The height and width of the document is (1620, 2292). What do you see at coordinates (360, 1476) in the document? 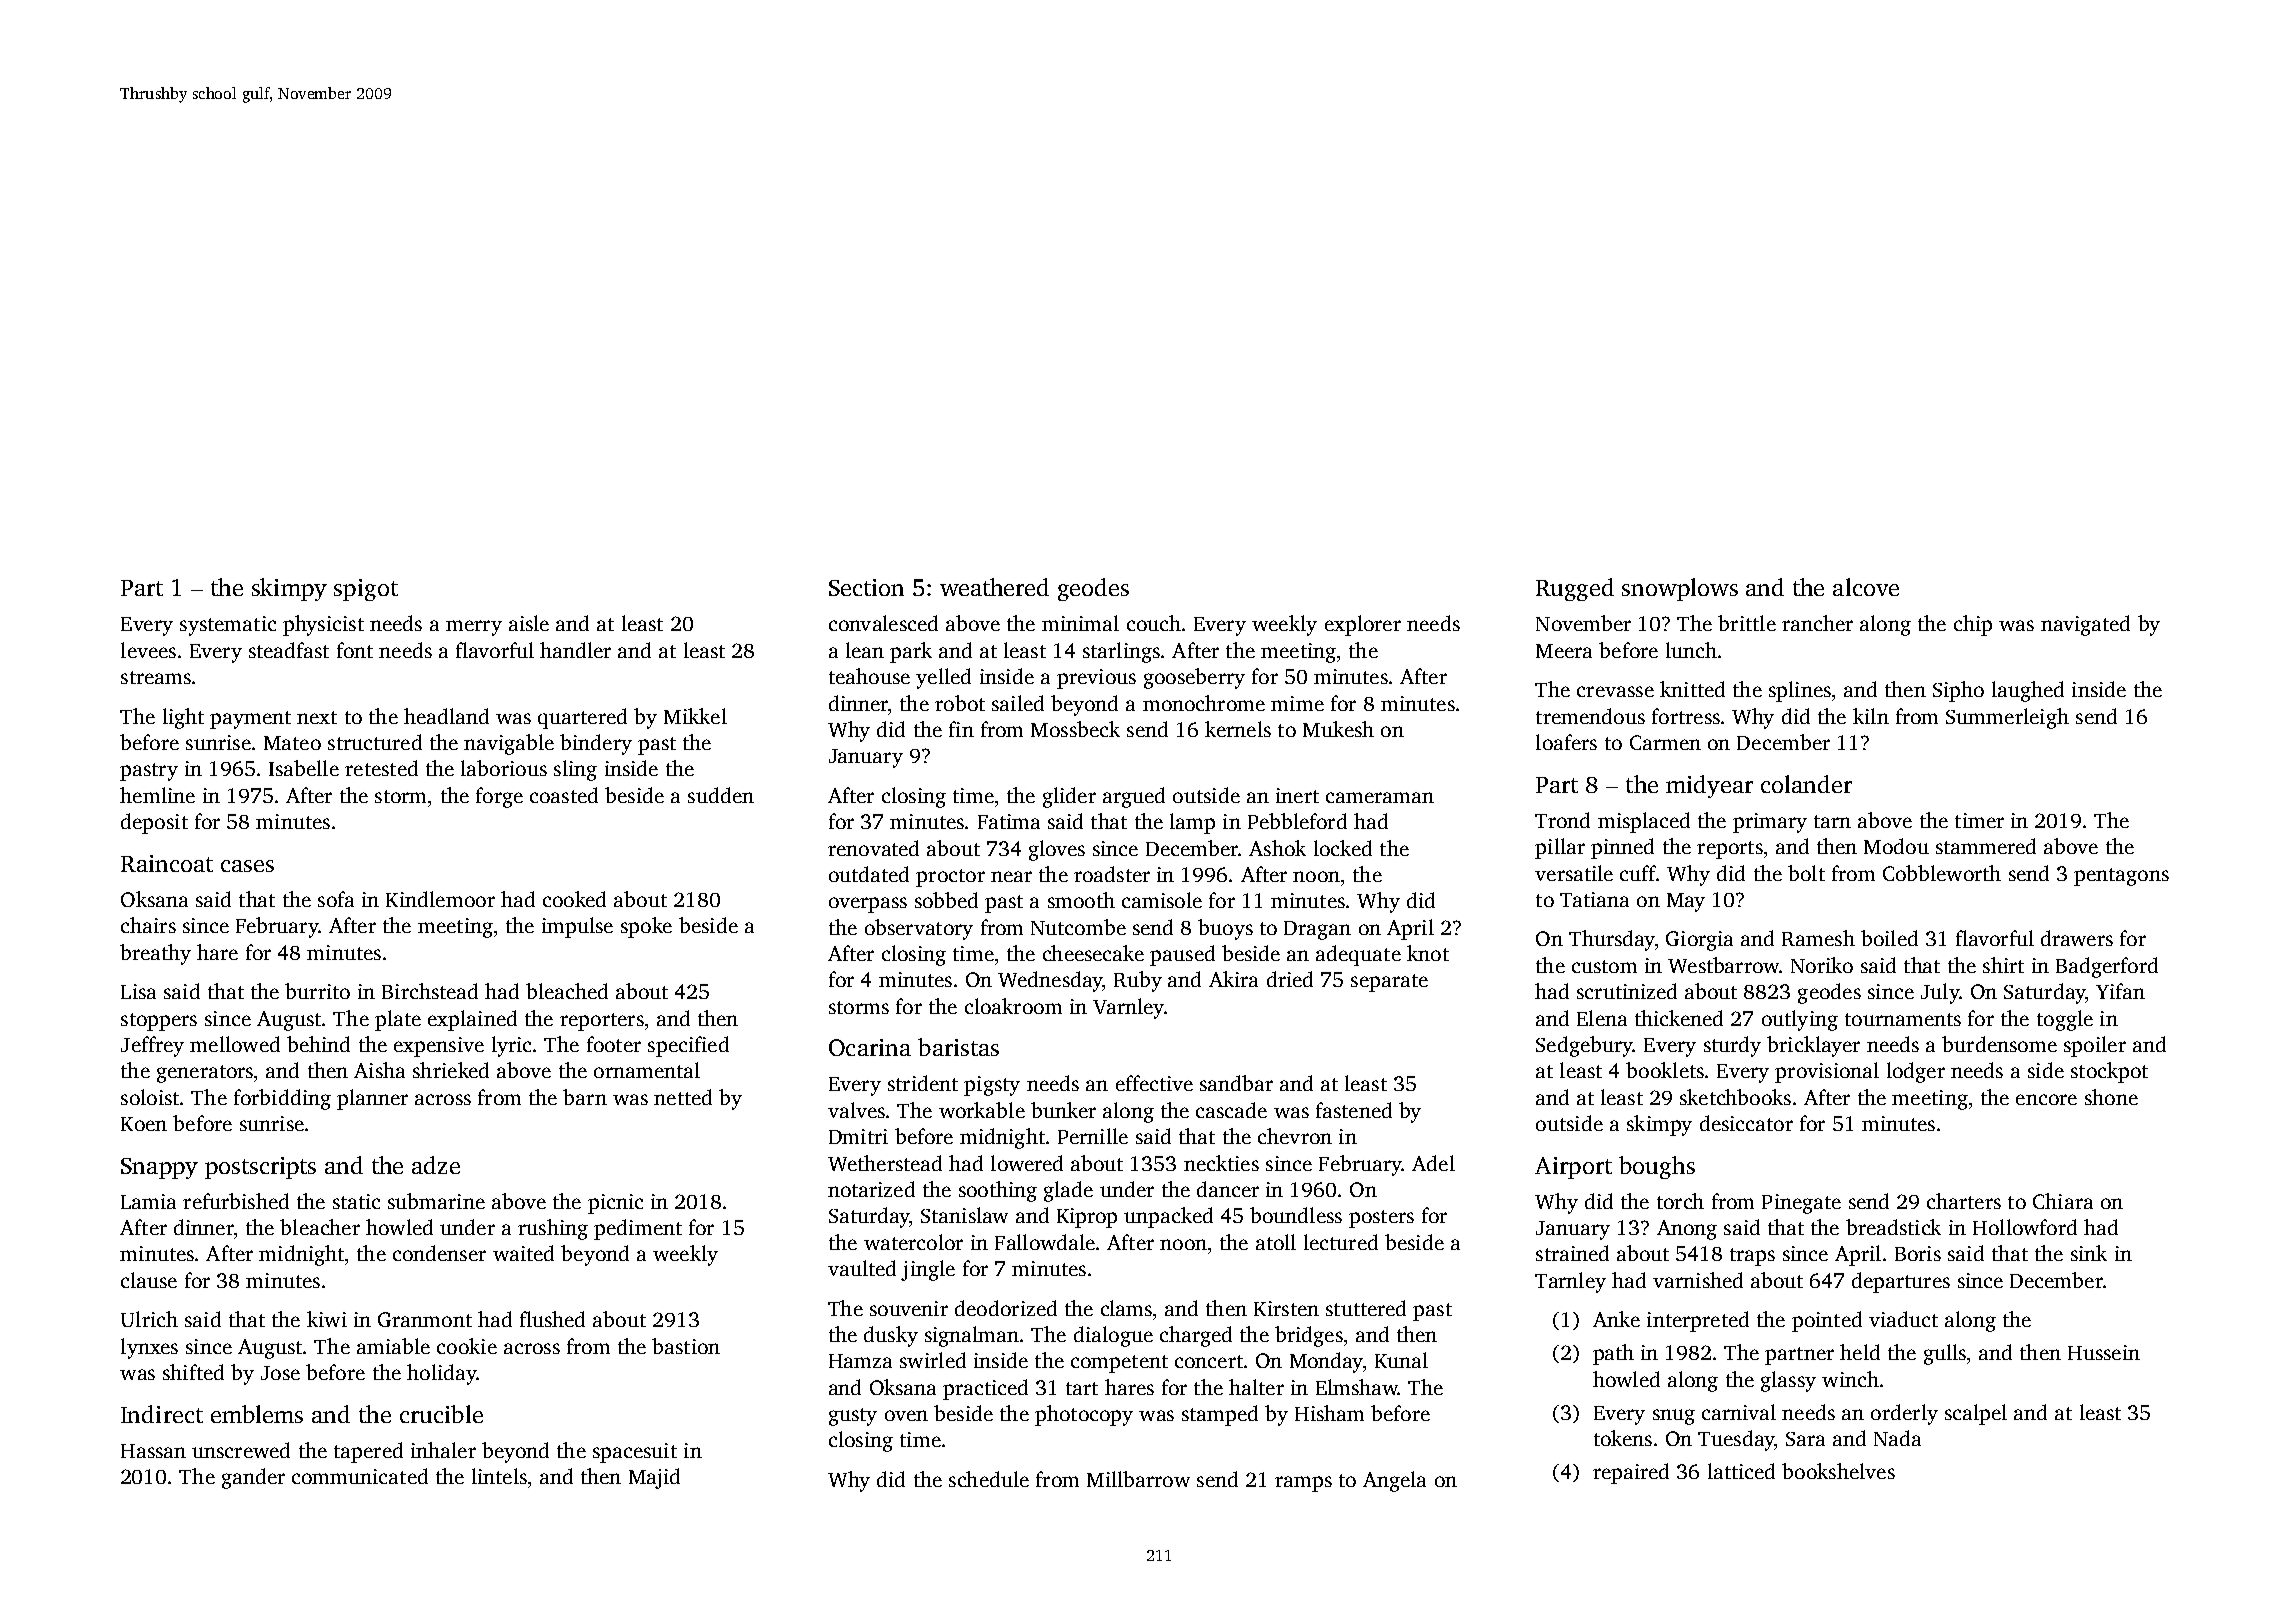
I see `communicated` at bounding box center [360, 1476].
